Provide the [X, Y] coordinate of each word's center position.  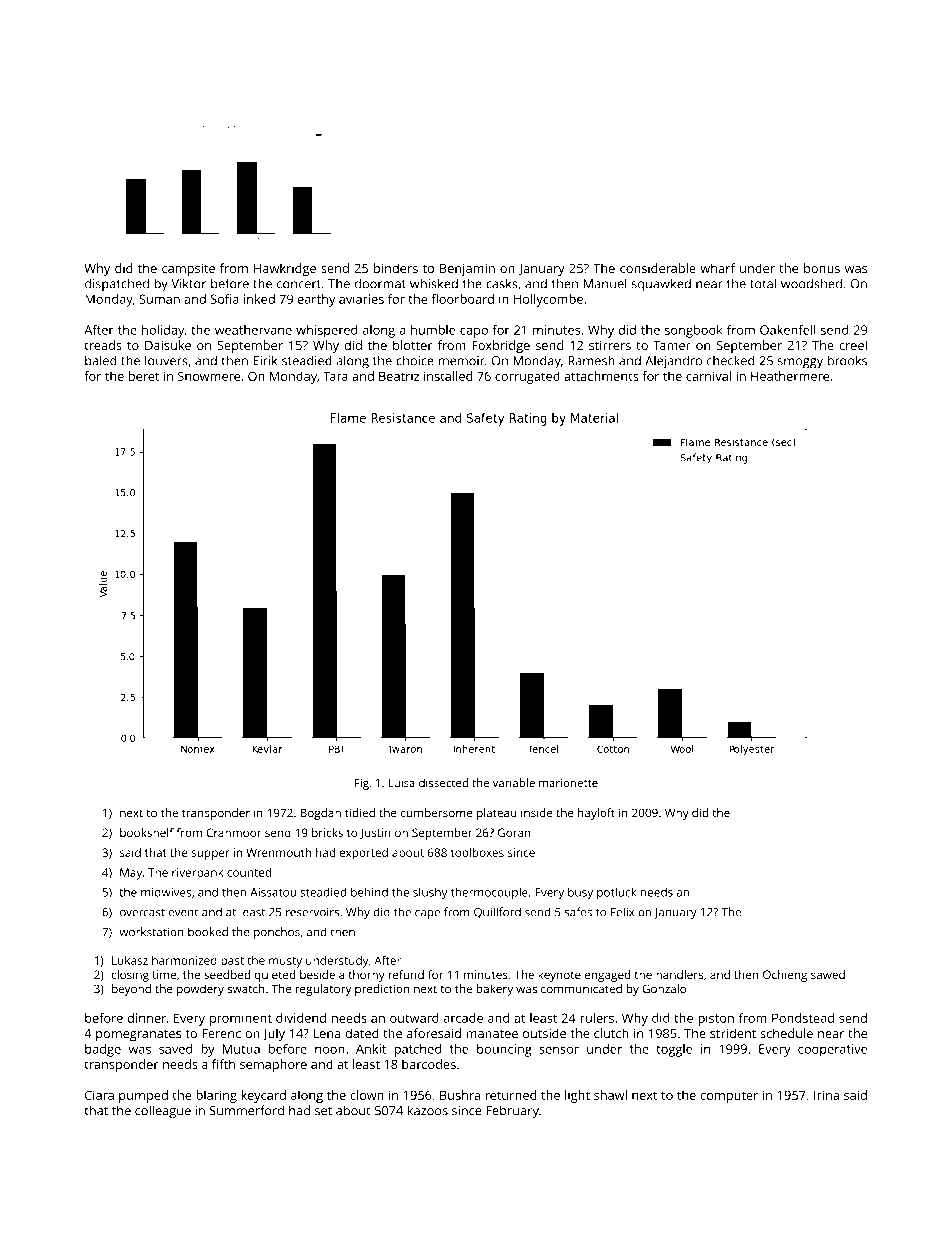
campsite [188, 269]
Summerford [246, 1110]
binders [396, 268]
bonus [822, 268]
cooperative [832, 1050]
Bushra [460, 1095]
